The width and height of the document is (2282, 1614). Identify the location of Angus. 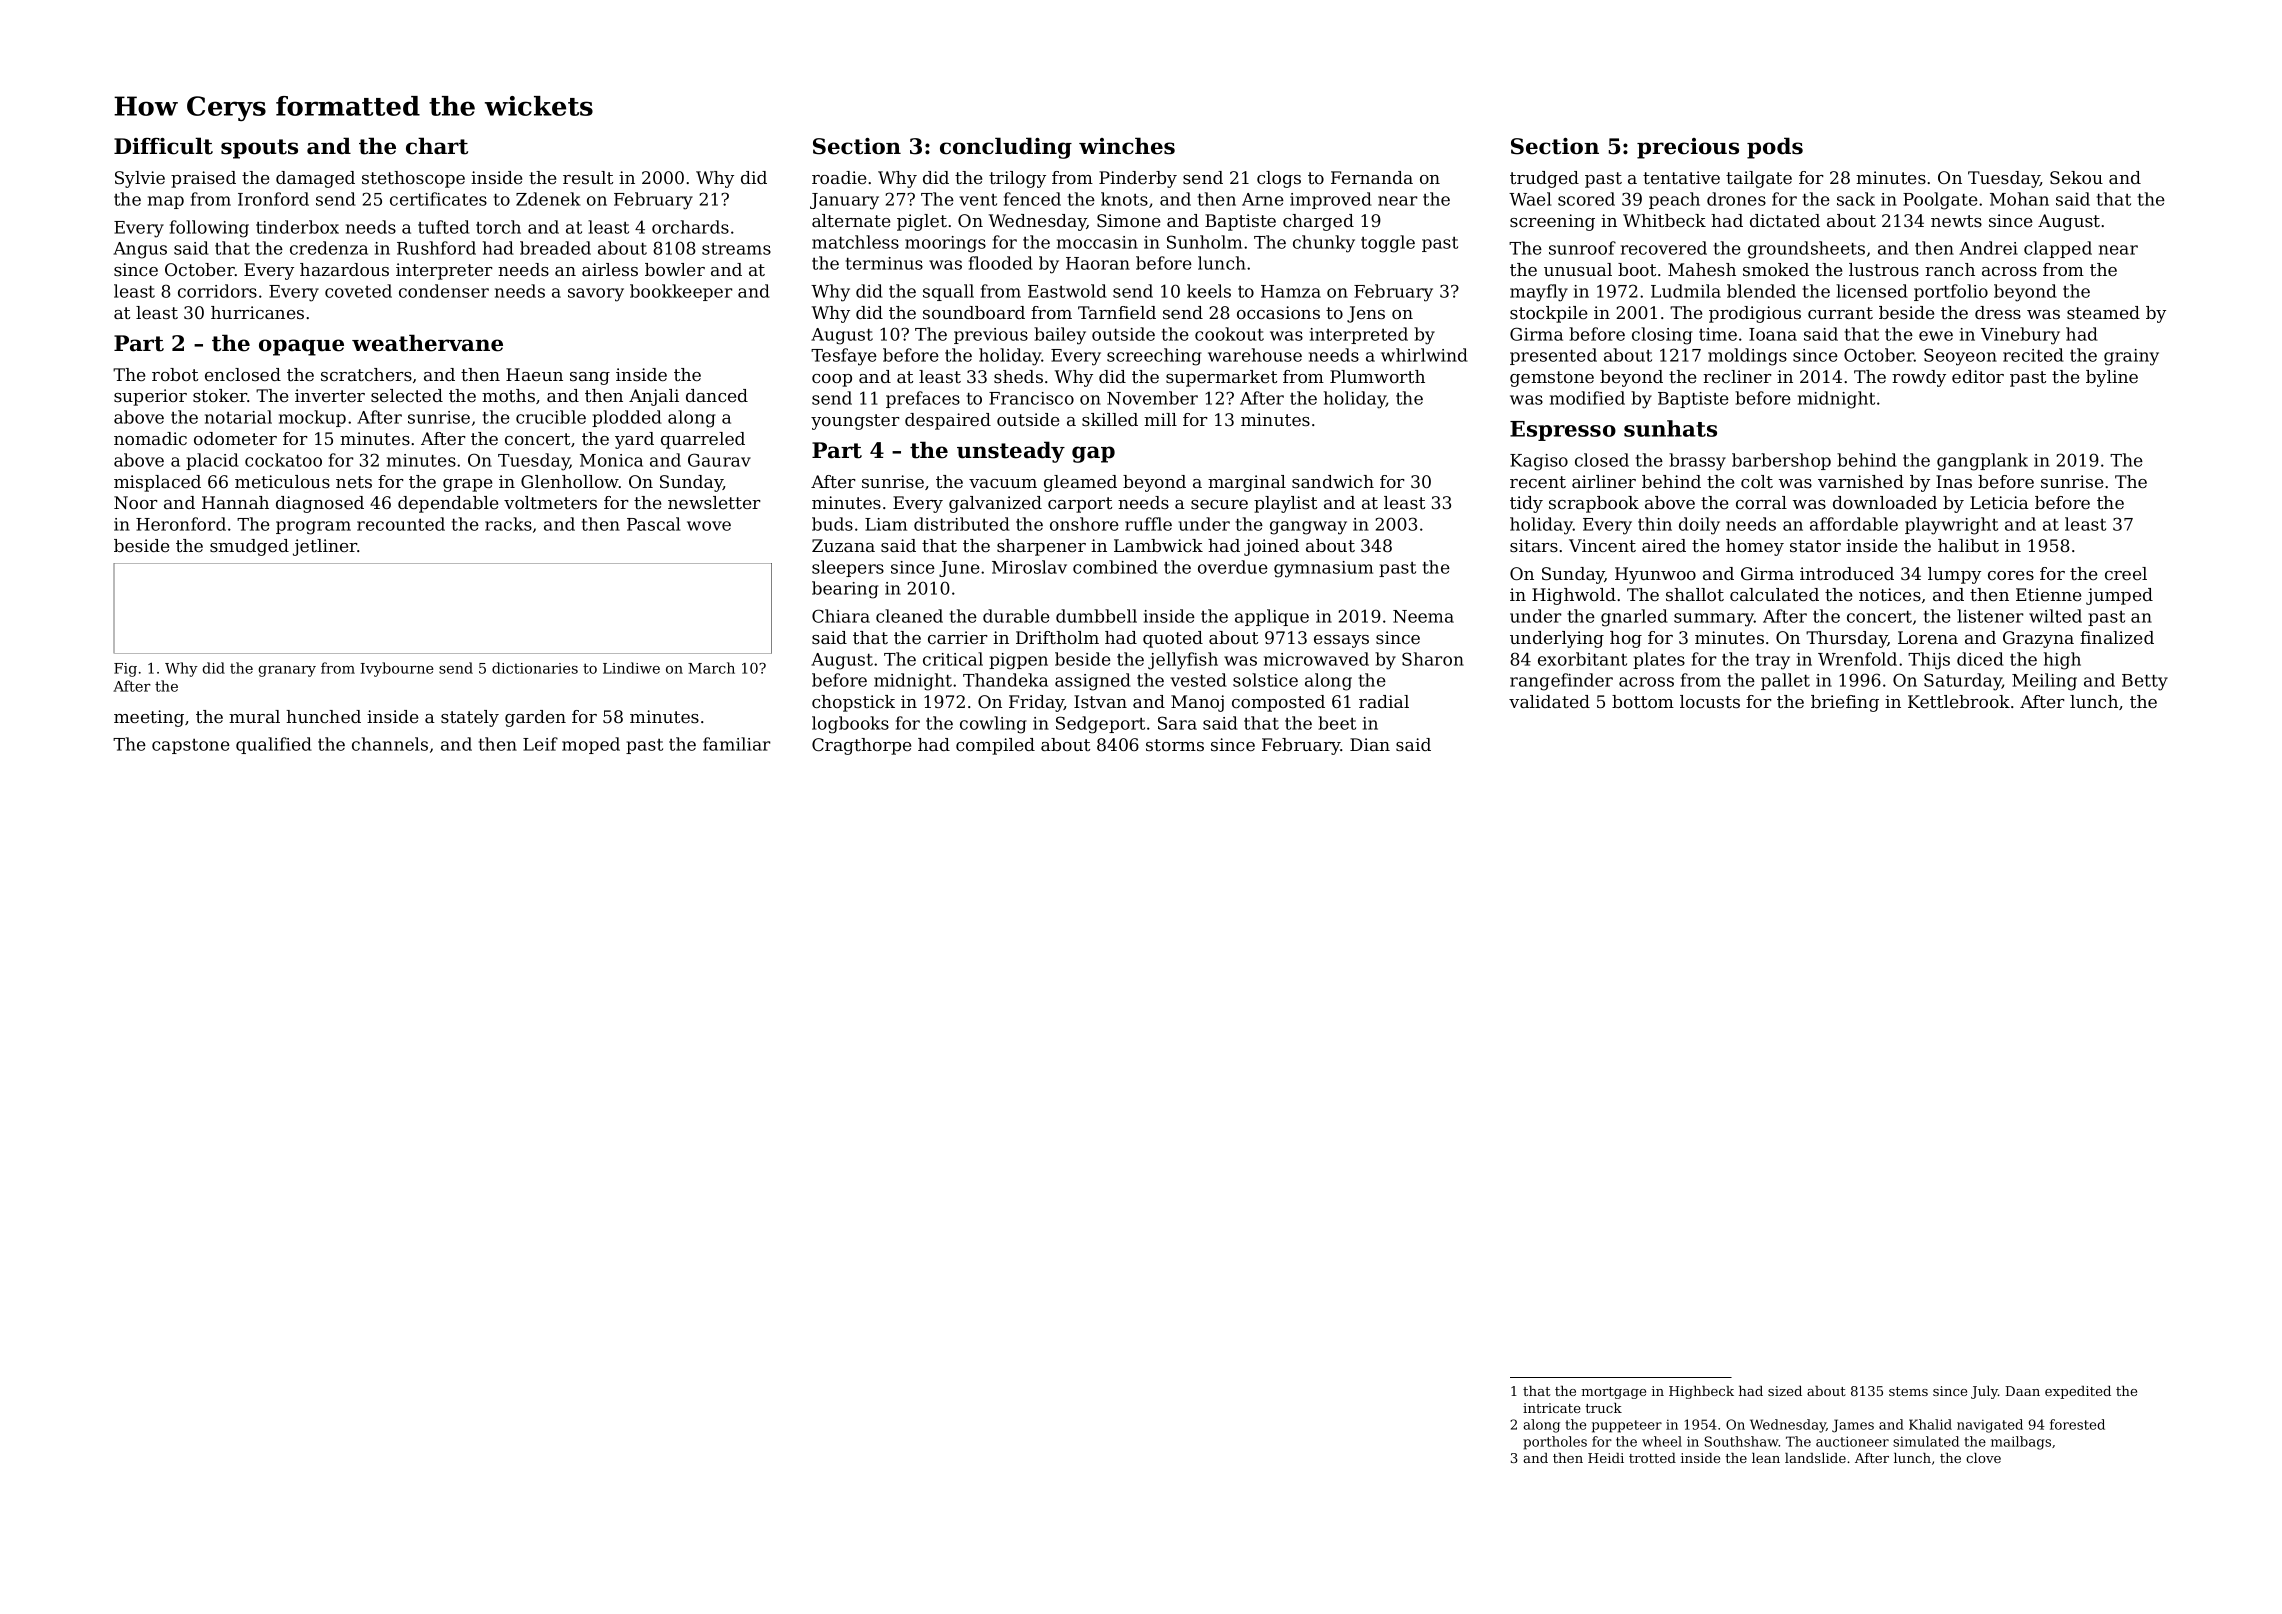
(140, 250).
